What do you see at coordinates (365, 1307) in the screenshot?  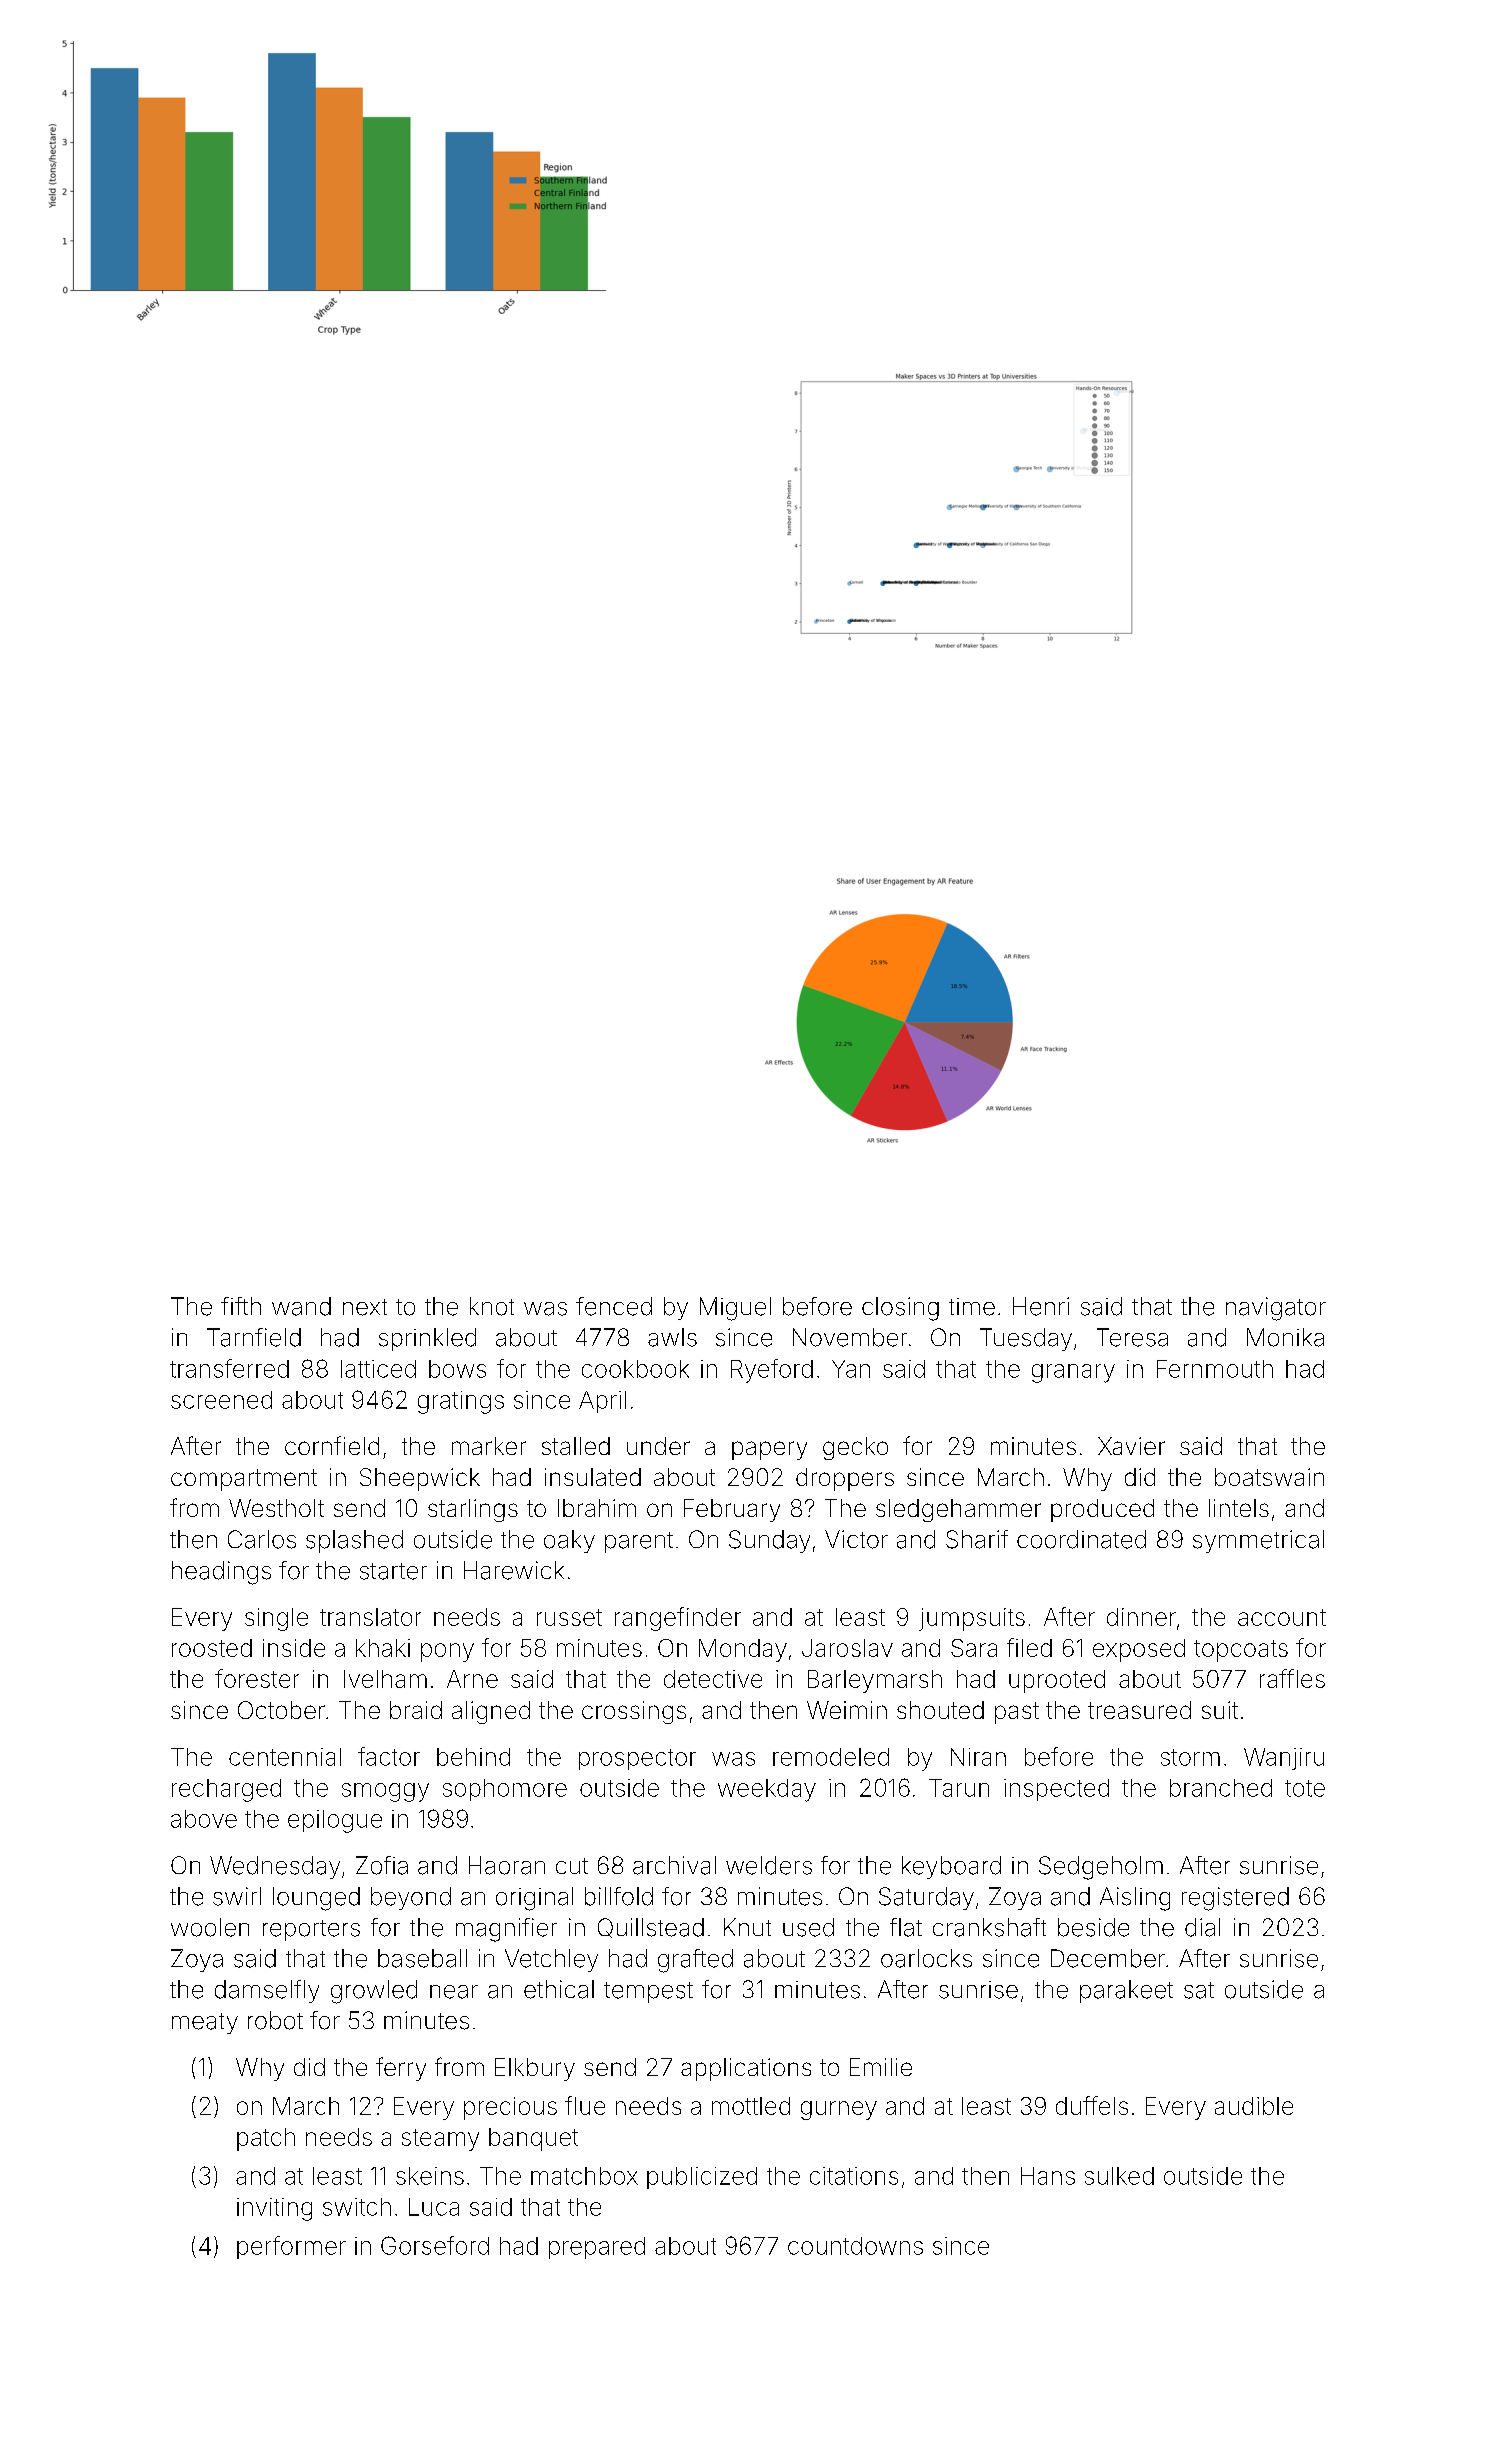 I see `next` at bounding box center [365, 1307].
